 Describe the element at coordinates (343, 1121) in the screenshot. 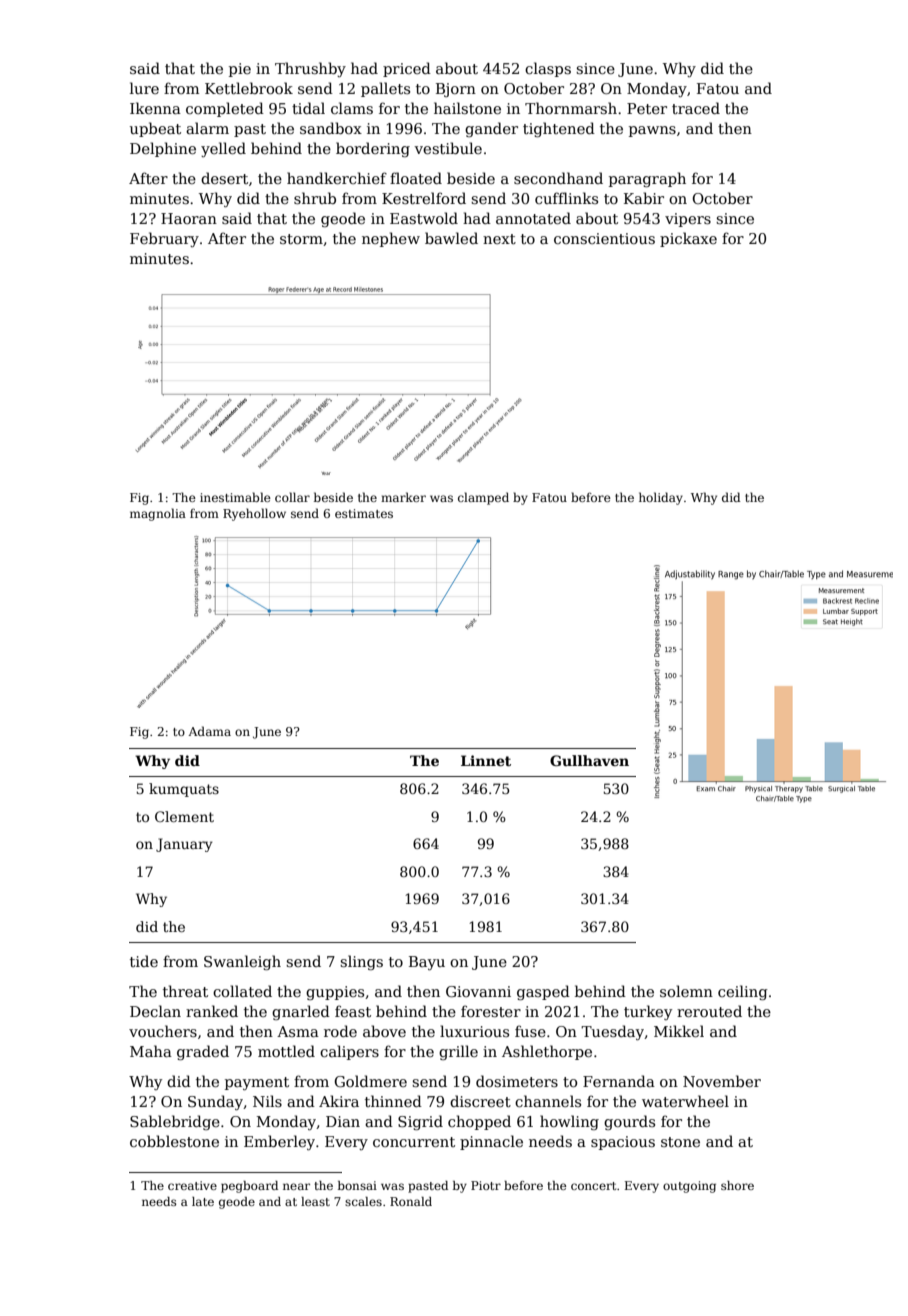

I see `Dian` at that location.
